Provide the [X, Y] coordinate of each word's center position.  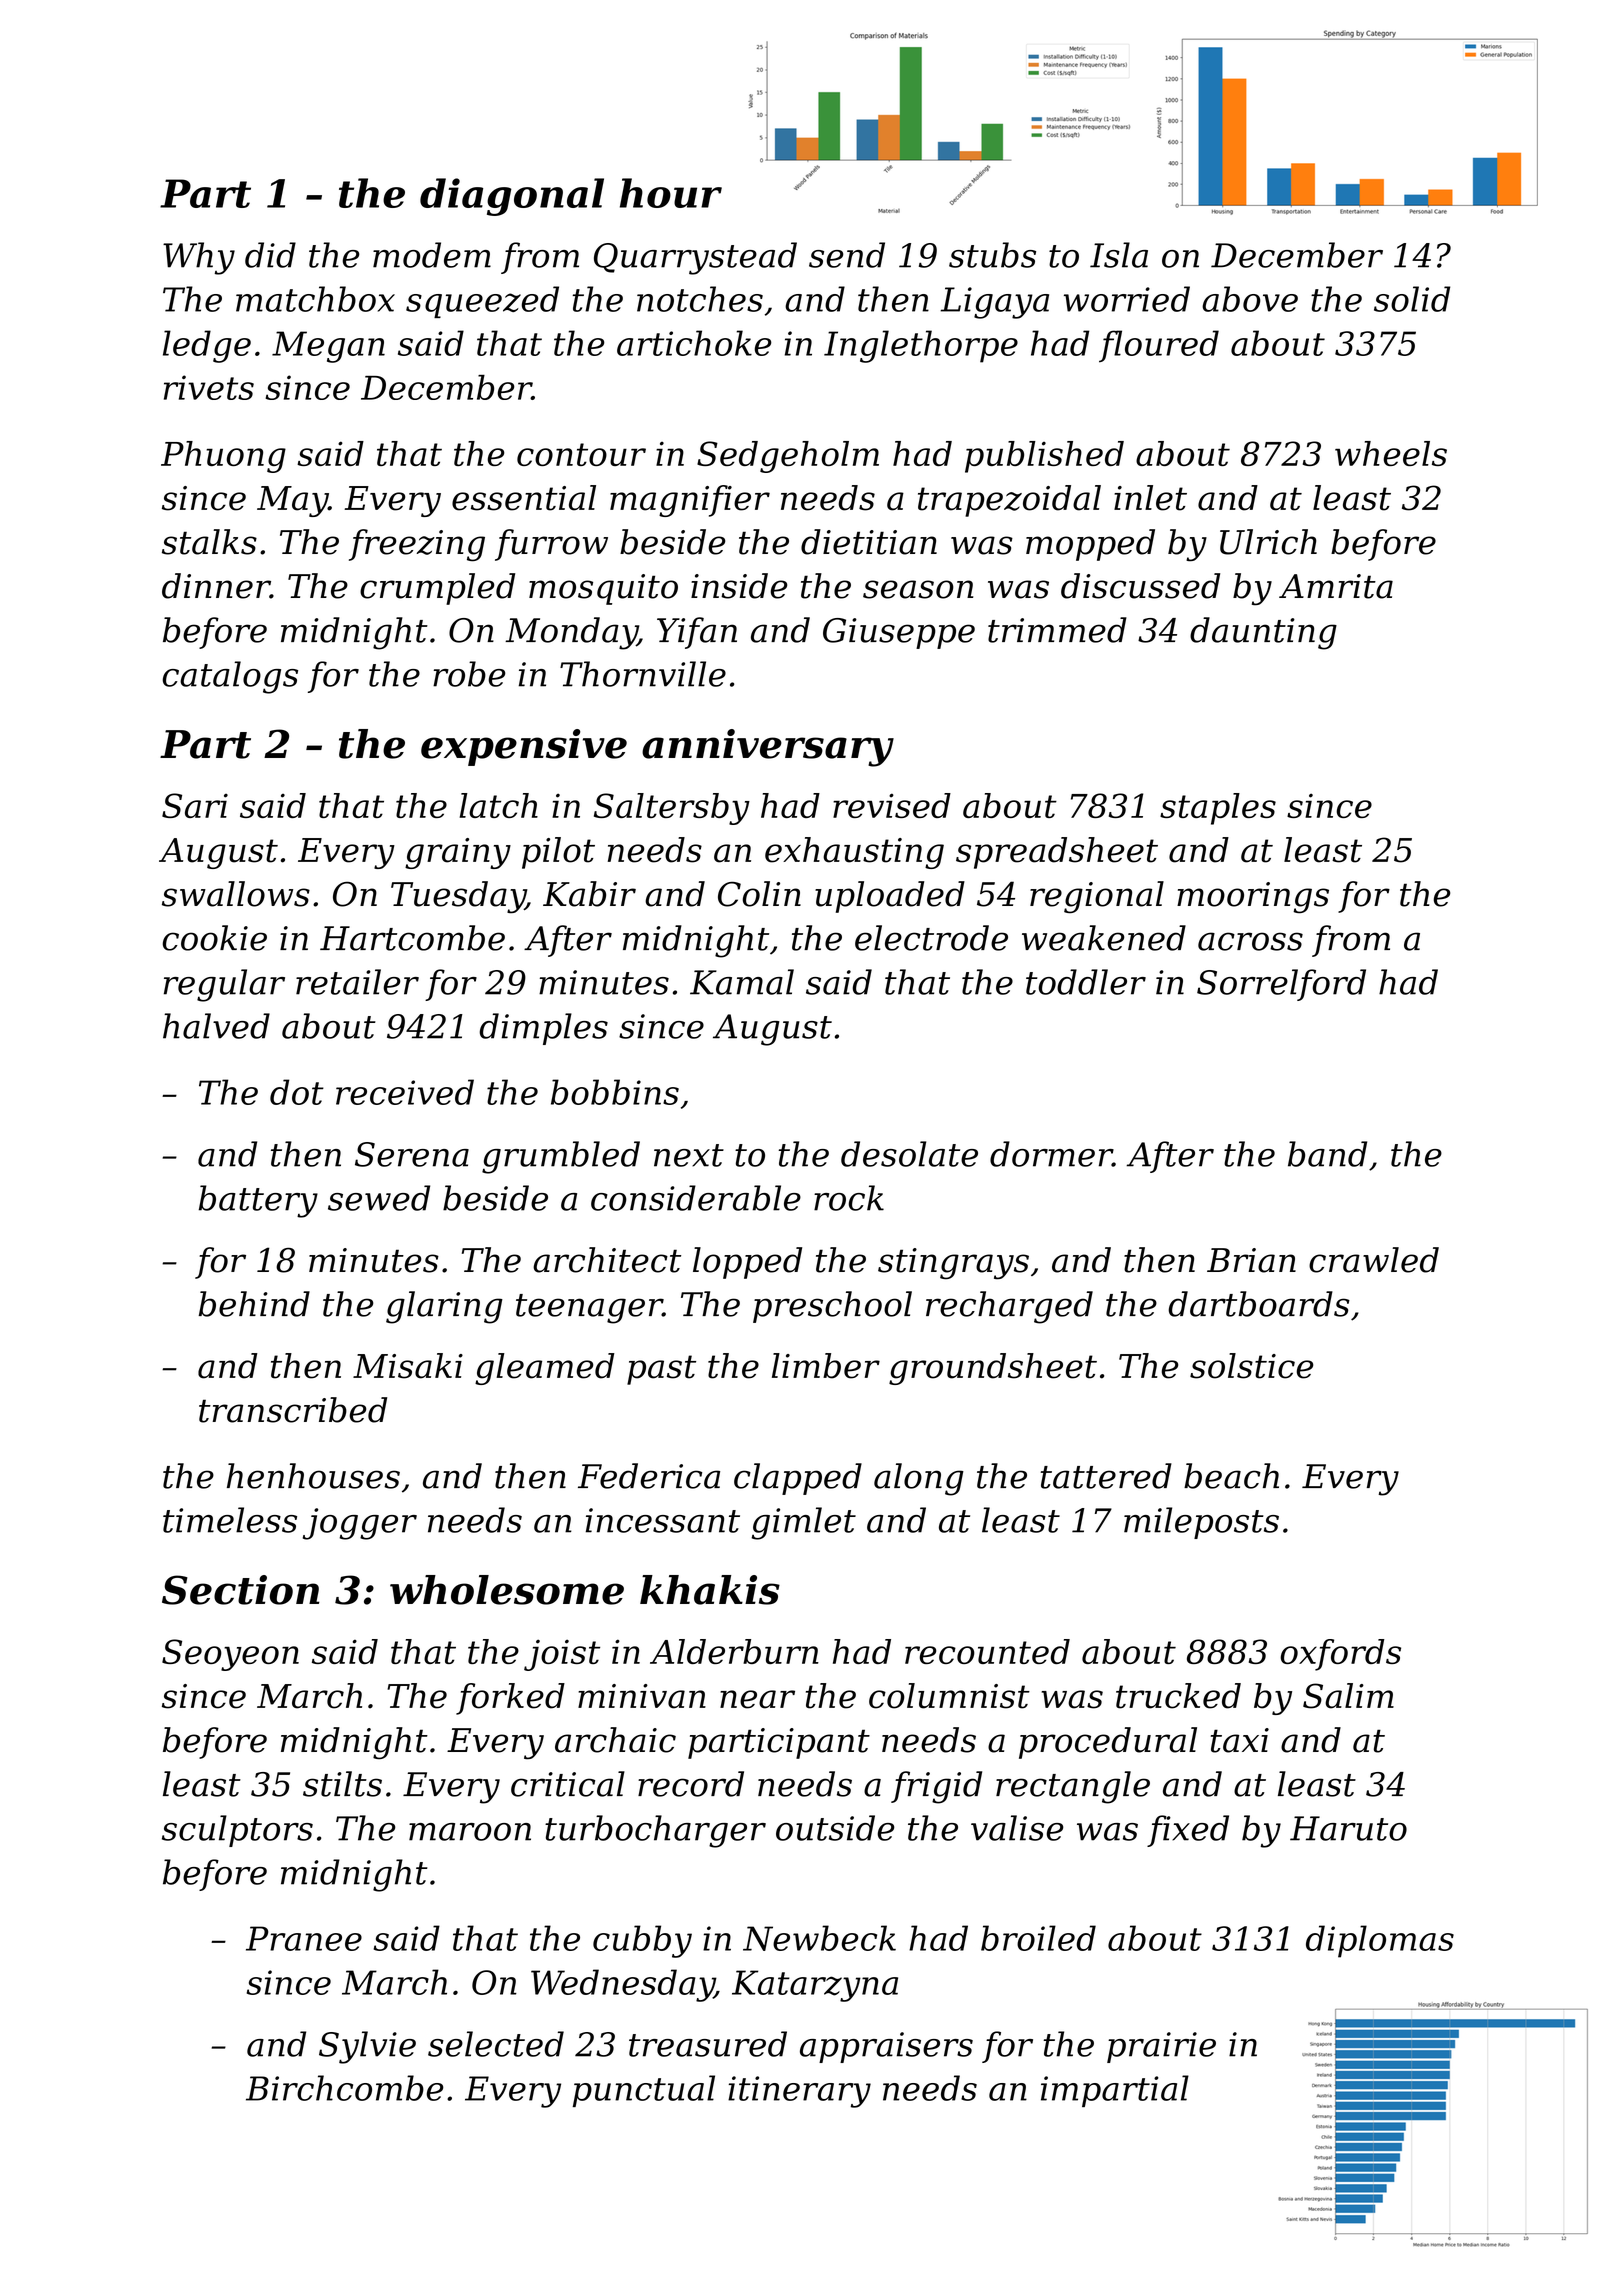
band [1327, 1154]
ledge [207, 346]
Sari [195, 805]
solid [1412, 299]
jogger [360, 1524]
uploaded [890, 897]
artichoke [694, 343]
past [661, 1370]
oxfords [1340, 1655]
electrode [931, 938]
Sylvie [367, 2047]
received [405, 1092]
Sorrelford [1281, 985]
